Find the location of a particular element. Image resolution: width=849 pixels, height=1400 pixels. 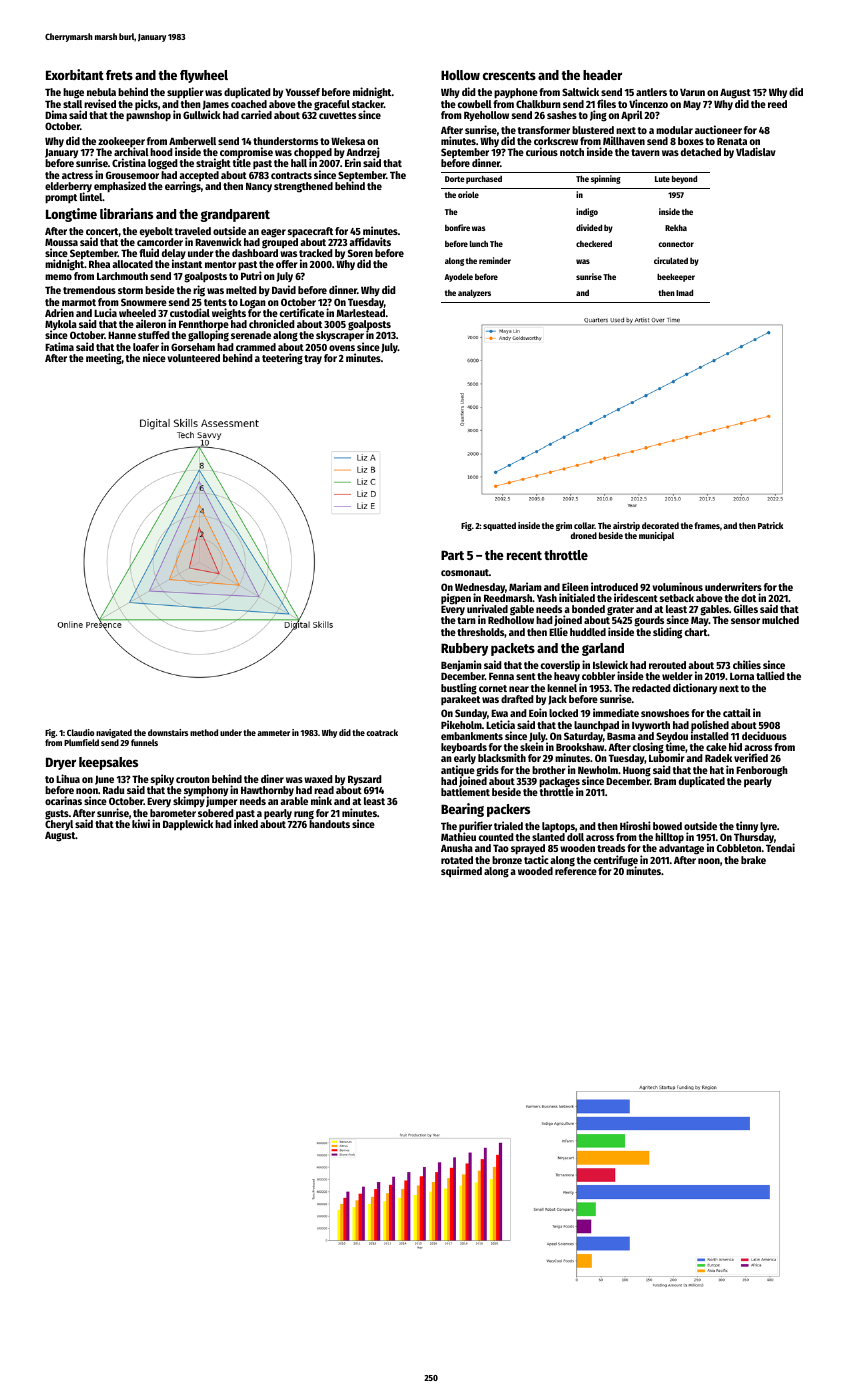

allocated is located at coordinates (132, 264).
